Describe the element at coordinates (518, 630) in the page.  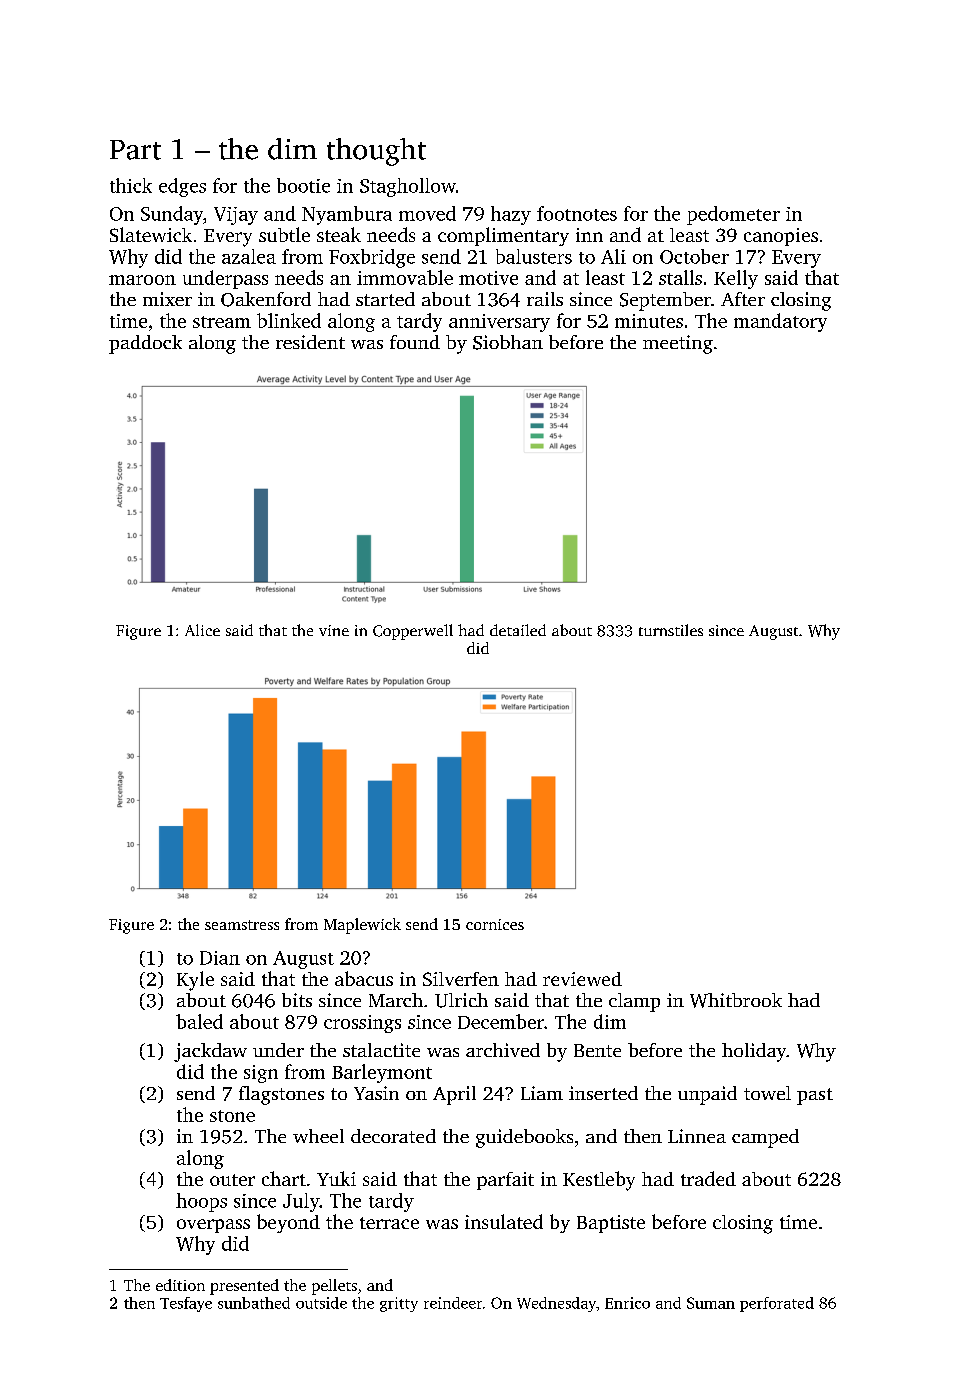
I see `detailed` at that location.
